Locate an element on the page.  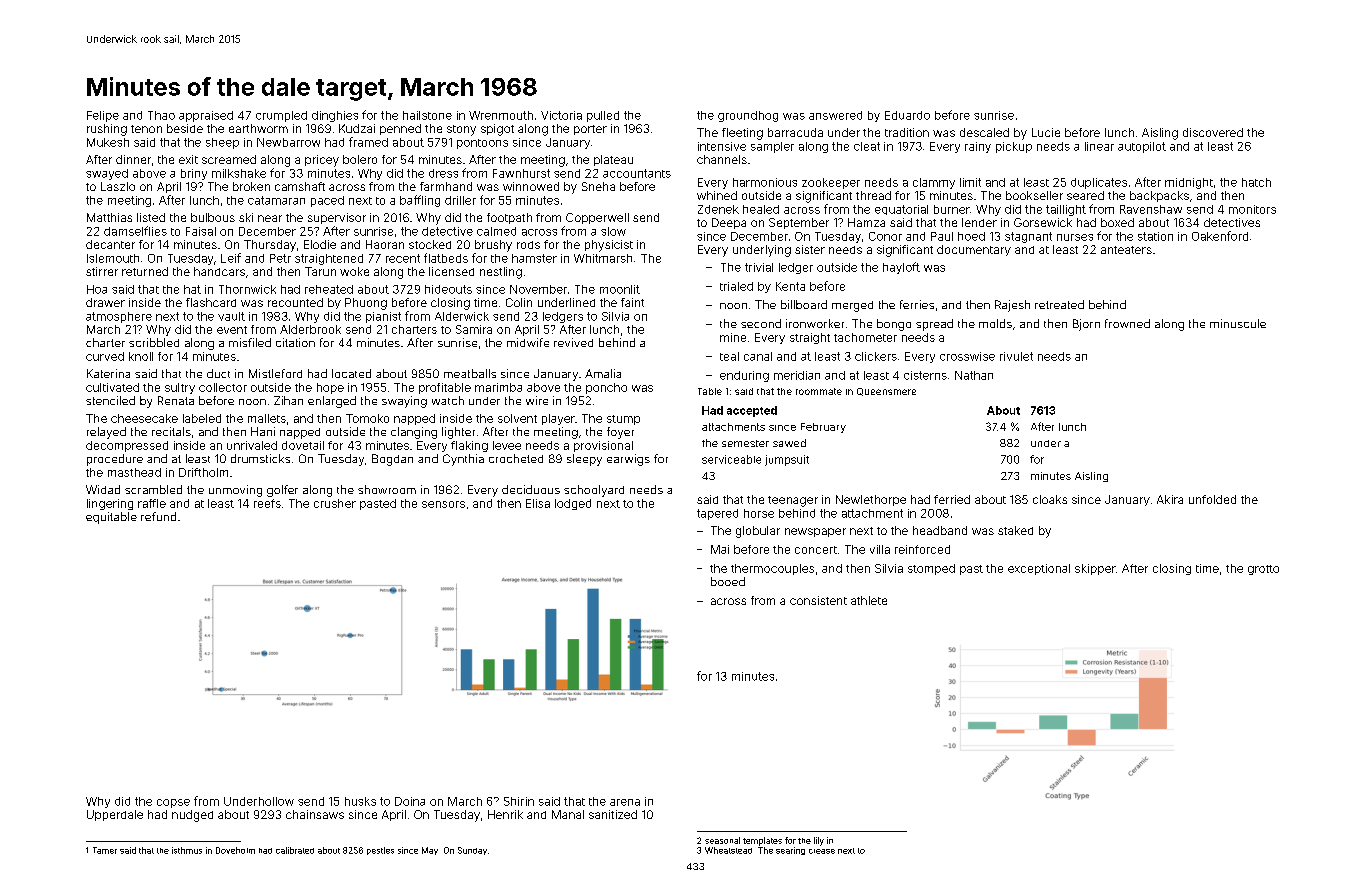
groundhog is located at coordinates (748, 116).
